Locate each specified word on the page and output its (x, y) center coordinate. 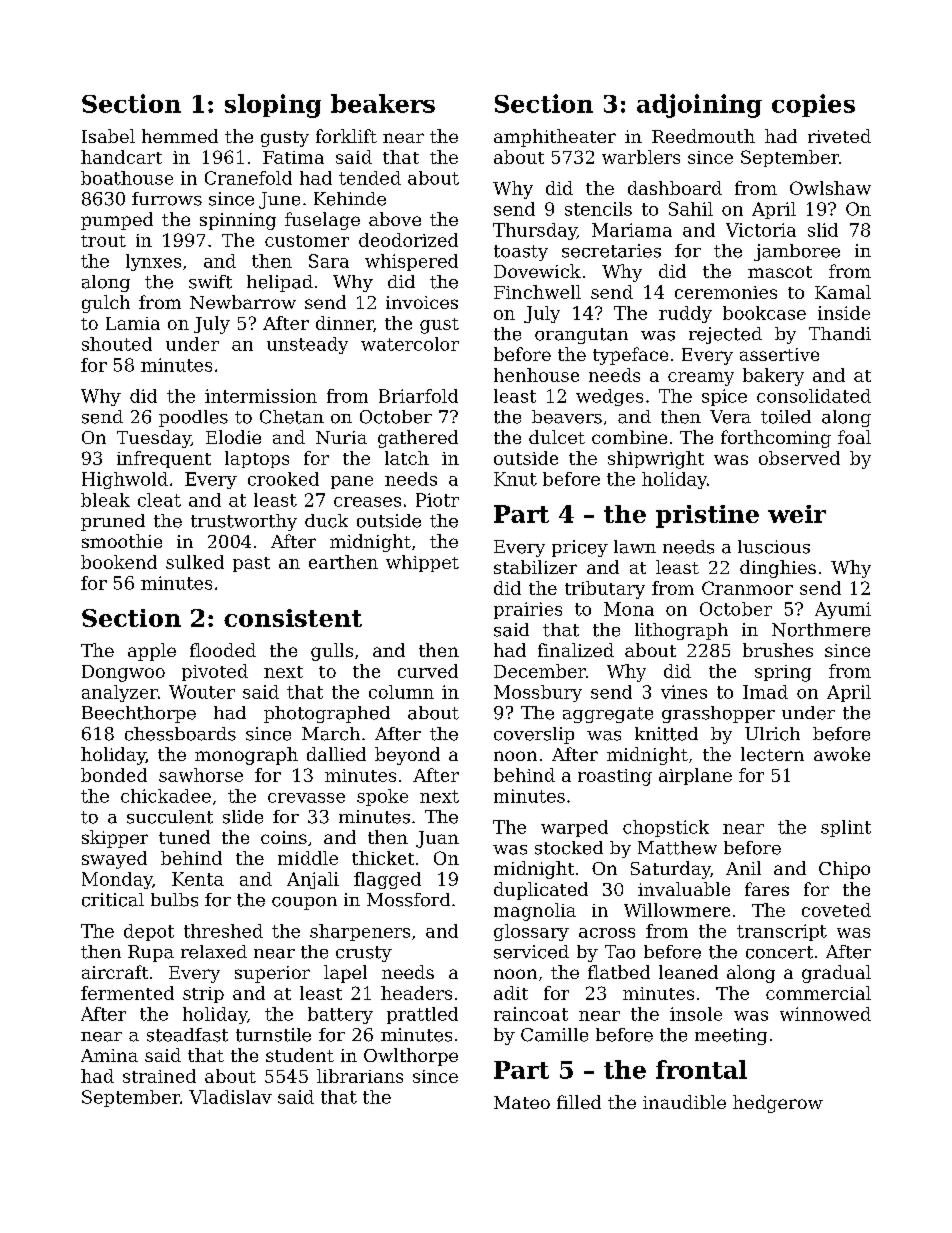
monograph (246, 756)
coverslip (534, 735)
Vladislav (230, 1097)
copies (813, 105)
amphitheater (555, 138)
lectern (772, 754)
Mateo (522, 1102)
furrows (167, 199)
